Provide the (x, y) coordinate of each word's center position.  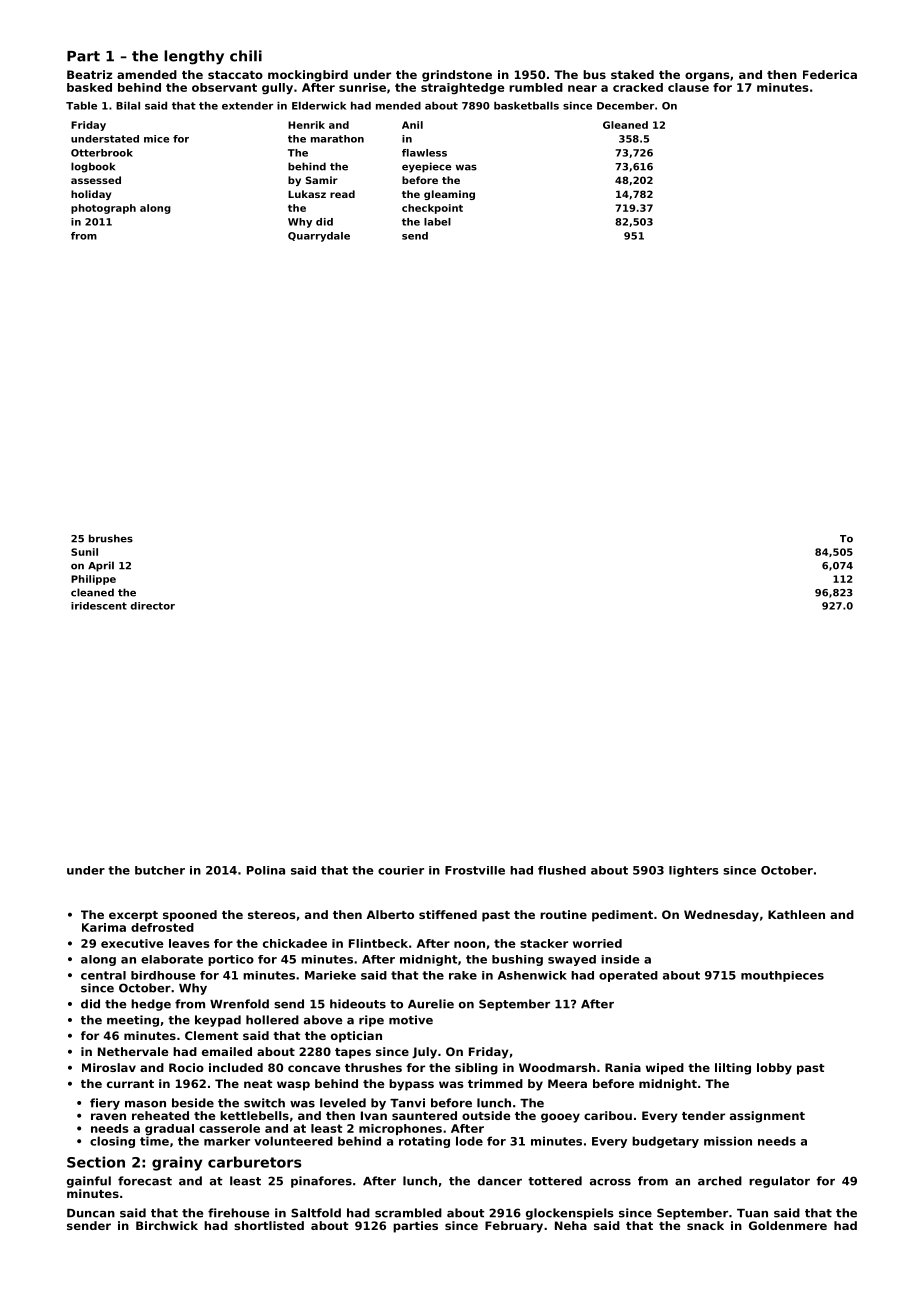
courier (401, 870)
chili (246, 56)
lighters (694, 871)
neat (258, 1084)
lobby (774, 1069)
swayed (572, 960)
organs (707, 77)
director (152, 606)
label (437, 222)
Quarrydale (319, 237)
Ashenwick (532, 975)
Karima (104, 927)
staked (632, 74)
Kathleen (796, 914)
